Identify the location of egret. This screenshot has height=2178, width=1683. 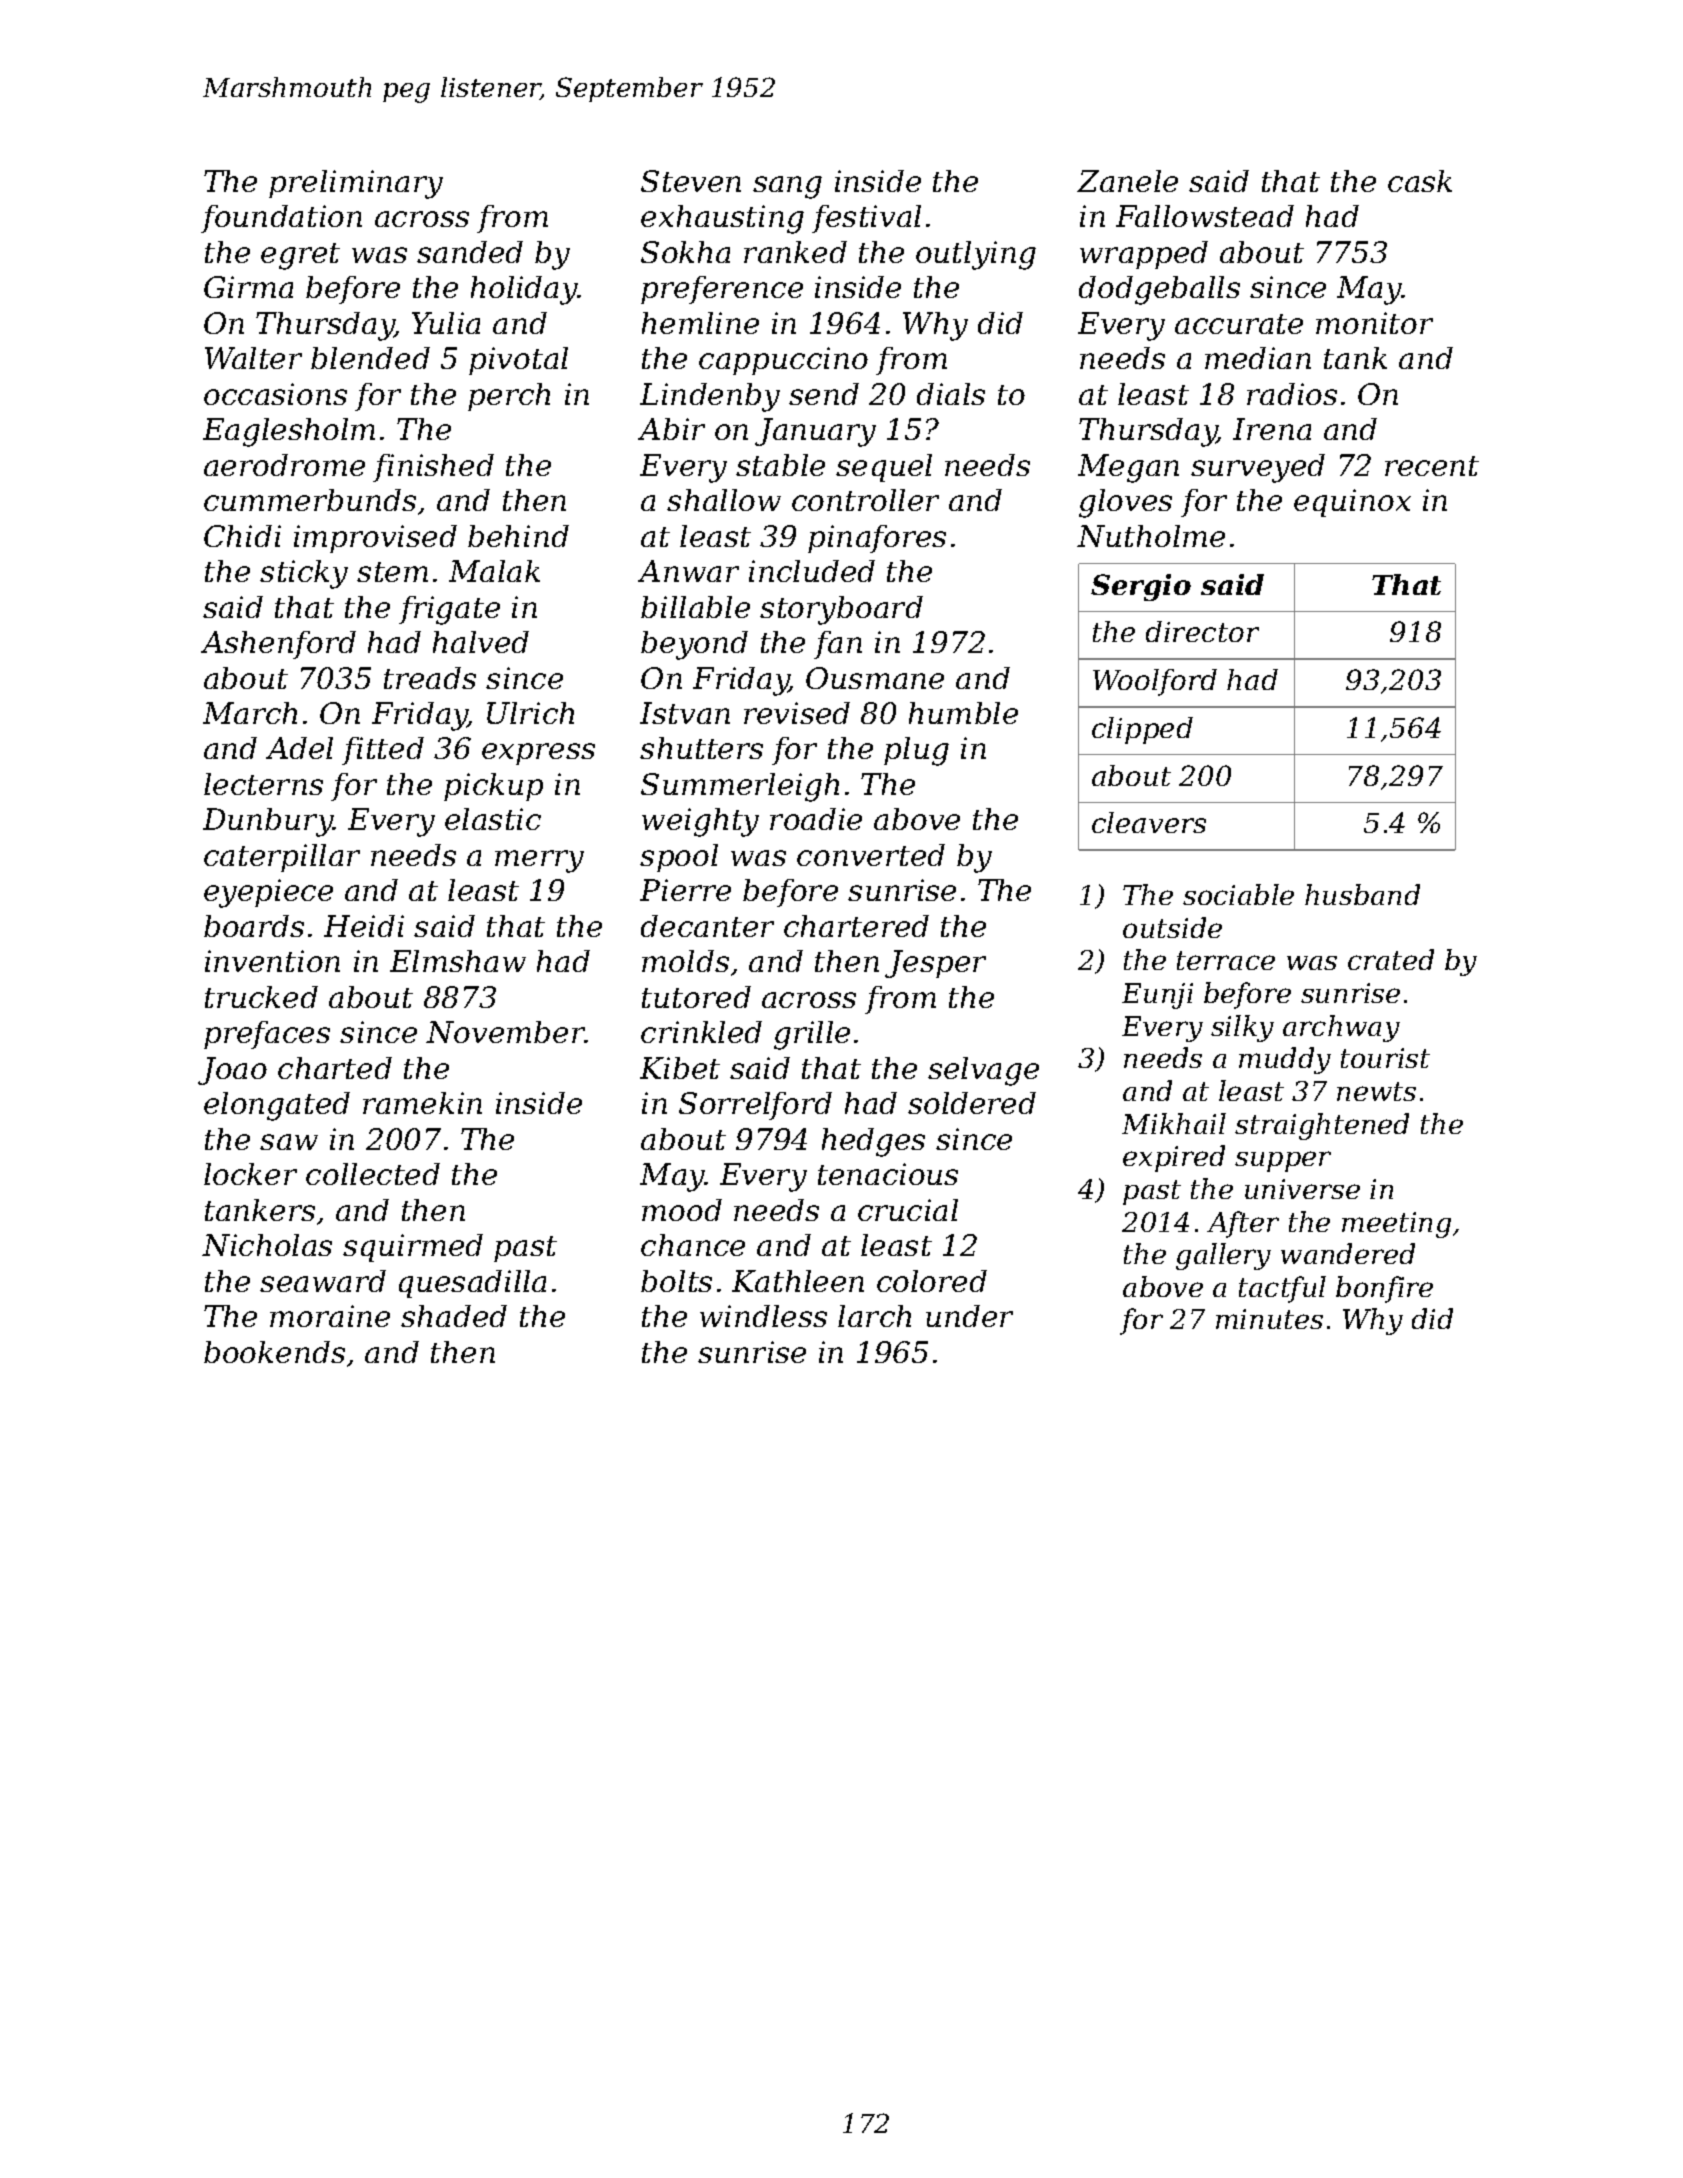
(300, 256).
